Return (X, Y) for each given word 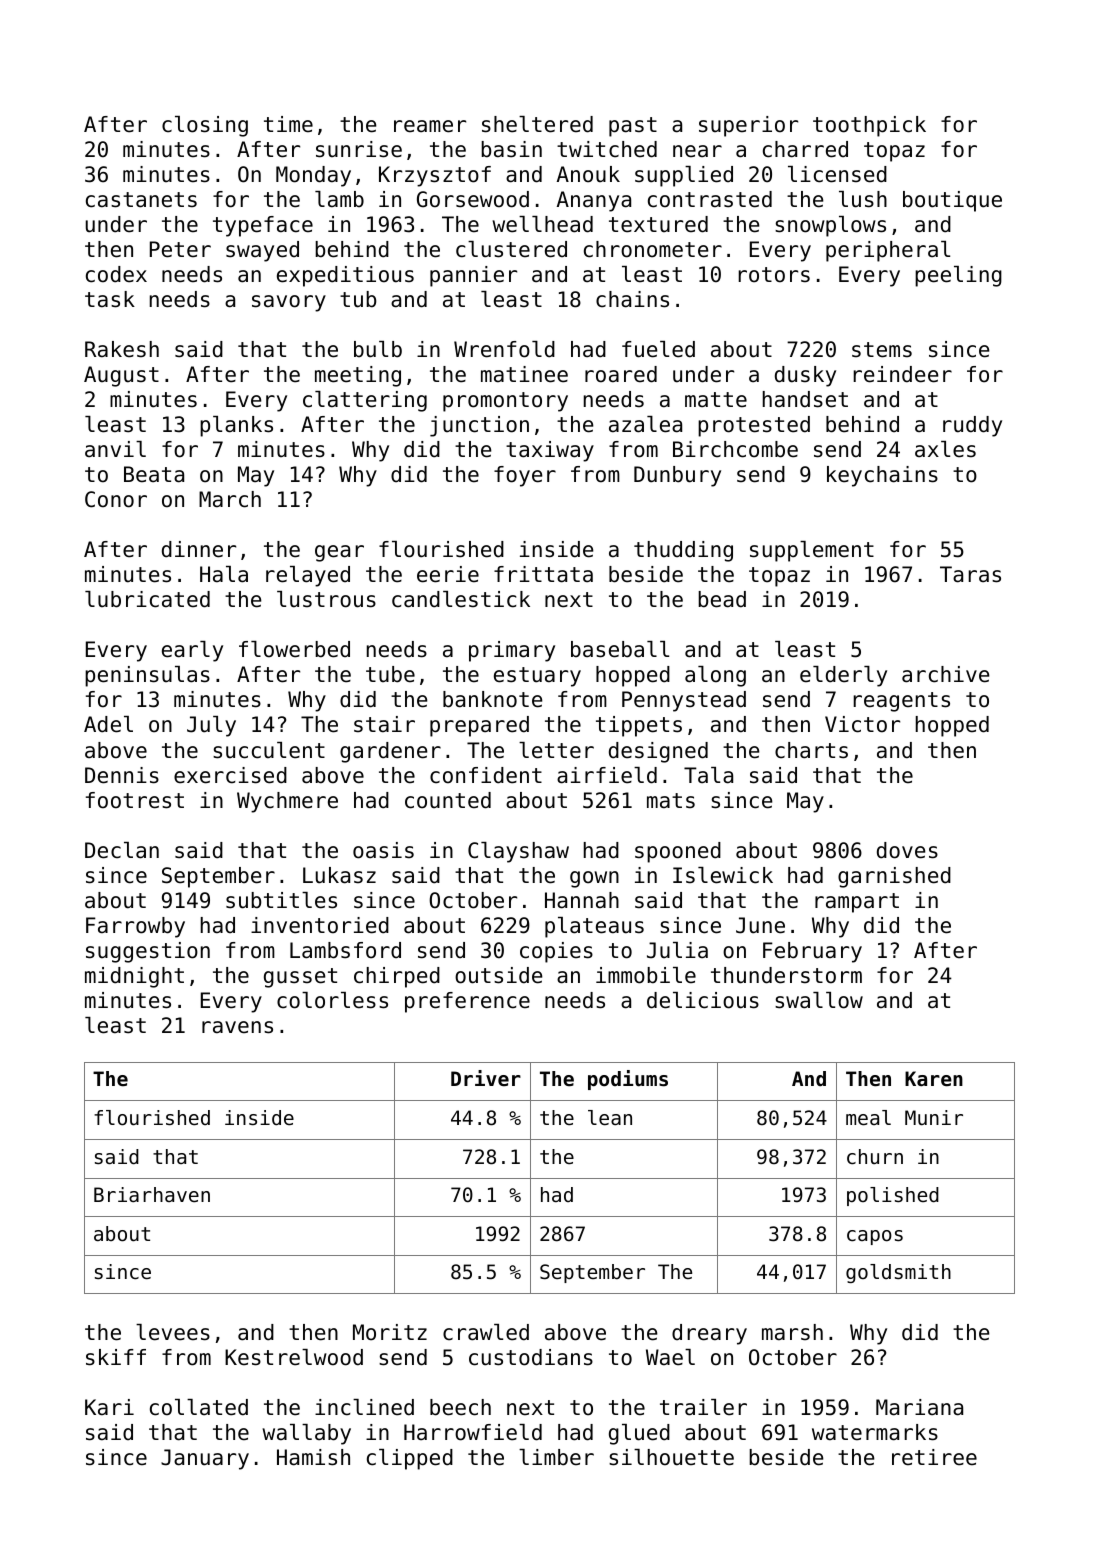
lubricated (147, 599)
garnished (894, 877)
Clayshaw (518, 852)
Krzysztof (435, 176)
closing (205, 126)
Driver (486, 1078)
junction (479, 426)
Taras (970, 574)
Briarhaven (152, 1195)
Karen (934, 1079)
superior (748, 126)
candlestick (461, 599)
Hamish (313, 1457)
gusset (300, 978)
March (230, 499)
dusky (805, 376)
